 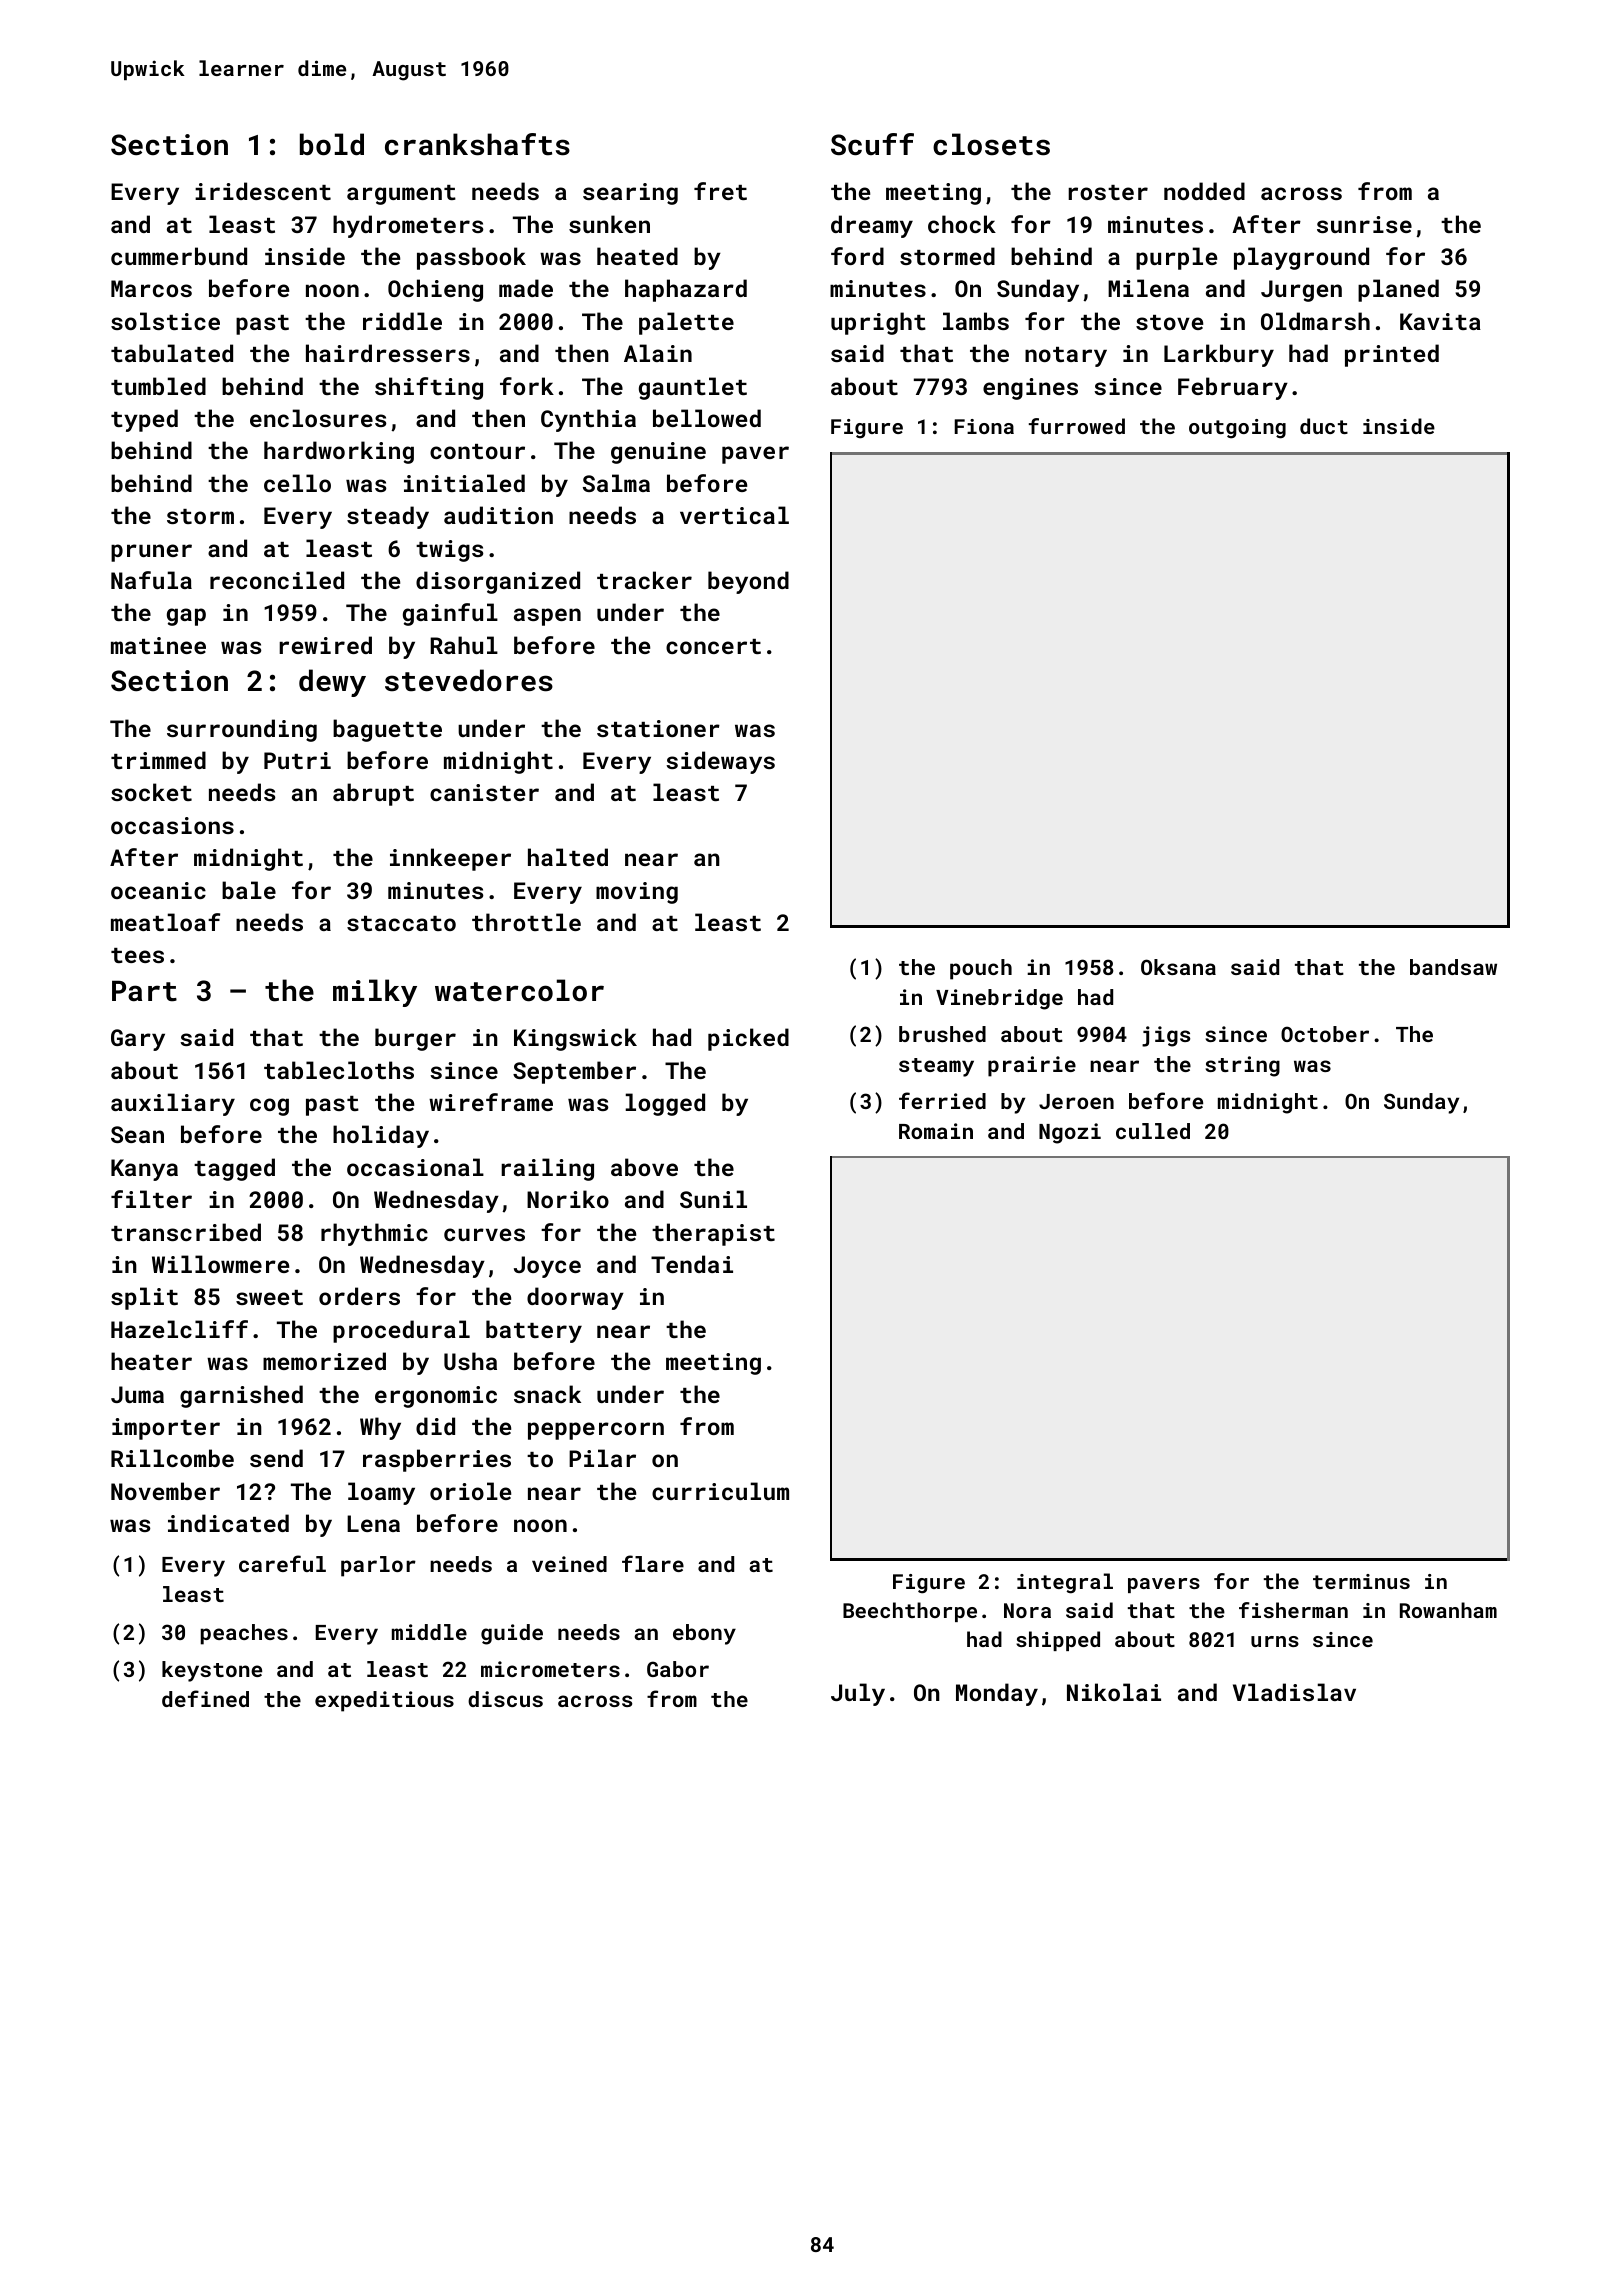 I want to click on Beechthorpe, so click(x=910, y=1612).
